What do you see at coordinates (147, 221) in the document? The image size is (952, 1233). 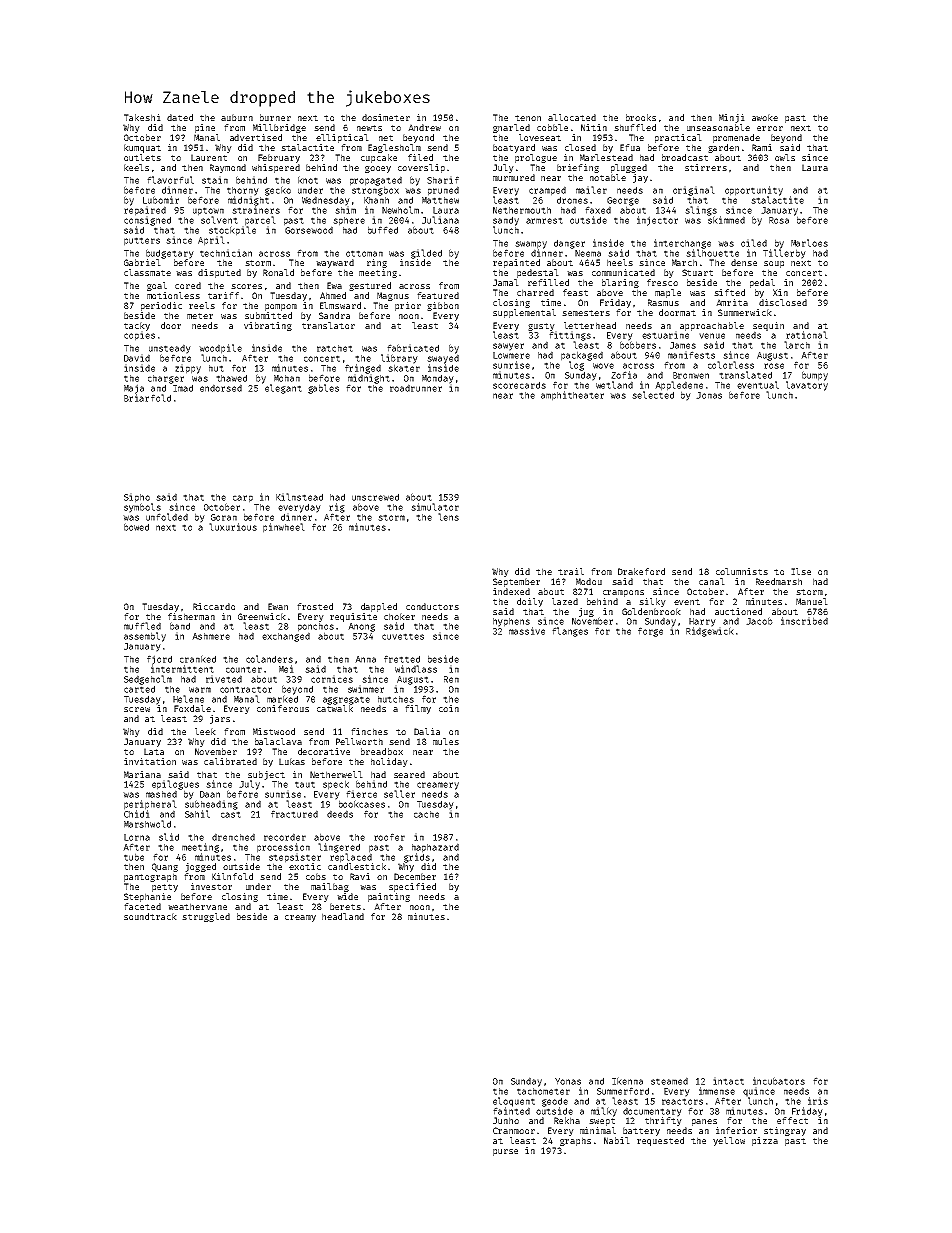 I see `consigned` at bounding box center [147, 221].
